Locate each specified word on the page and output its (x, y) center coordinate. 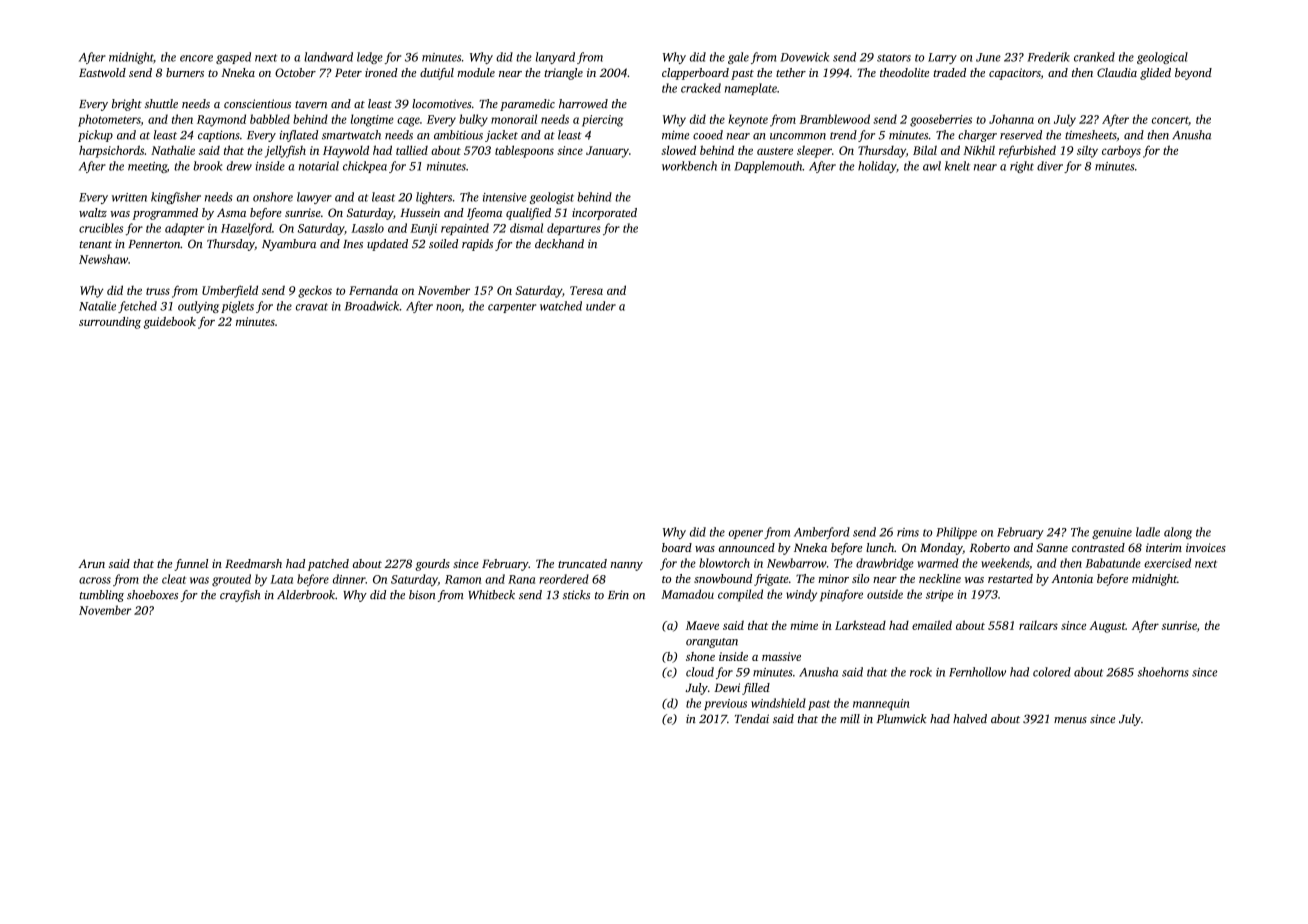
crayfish (240, 596)
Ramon (463, 579)
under (601, 306)
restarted (1010, 578)
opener (746, 534)
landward (328, 57)
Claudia (1117, 72)
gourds (432, 565)
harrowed (583, 103)
